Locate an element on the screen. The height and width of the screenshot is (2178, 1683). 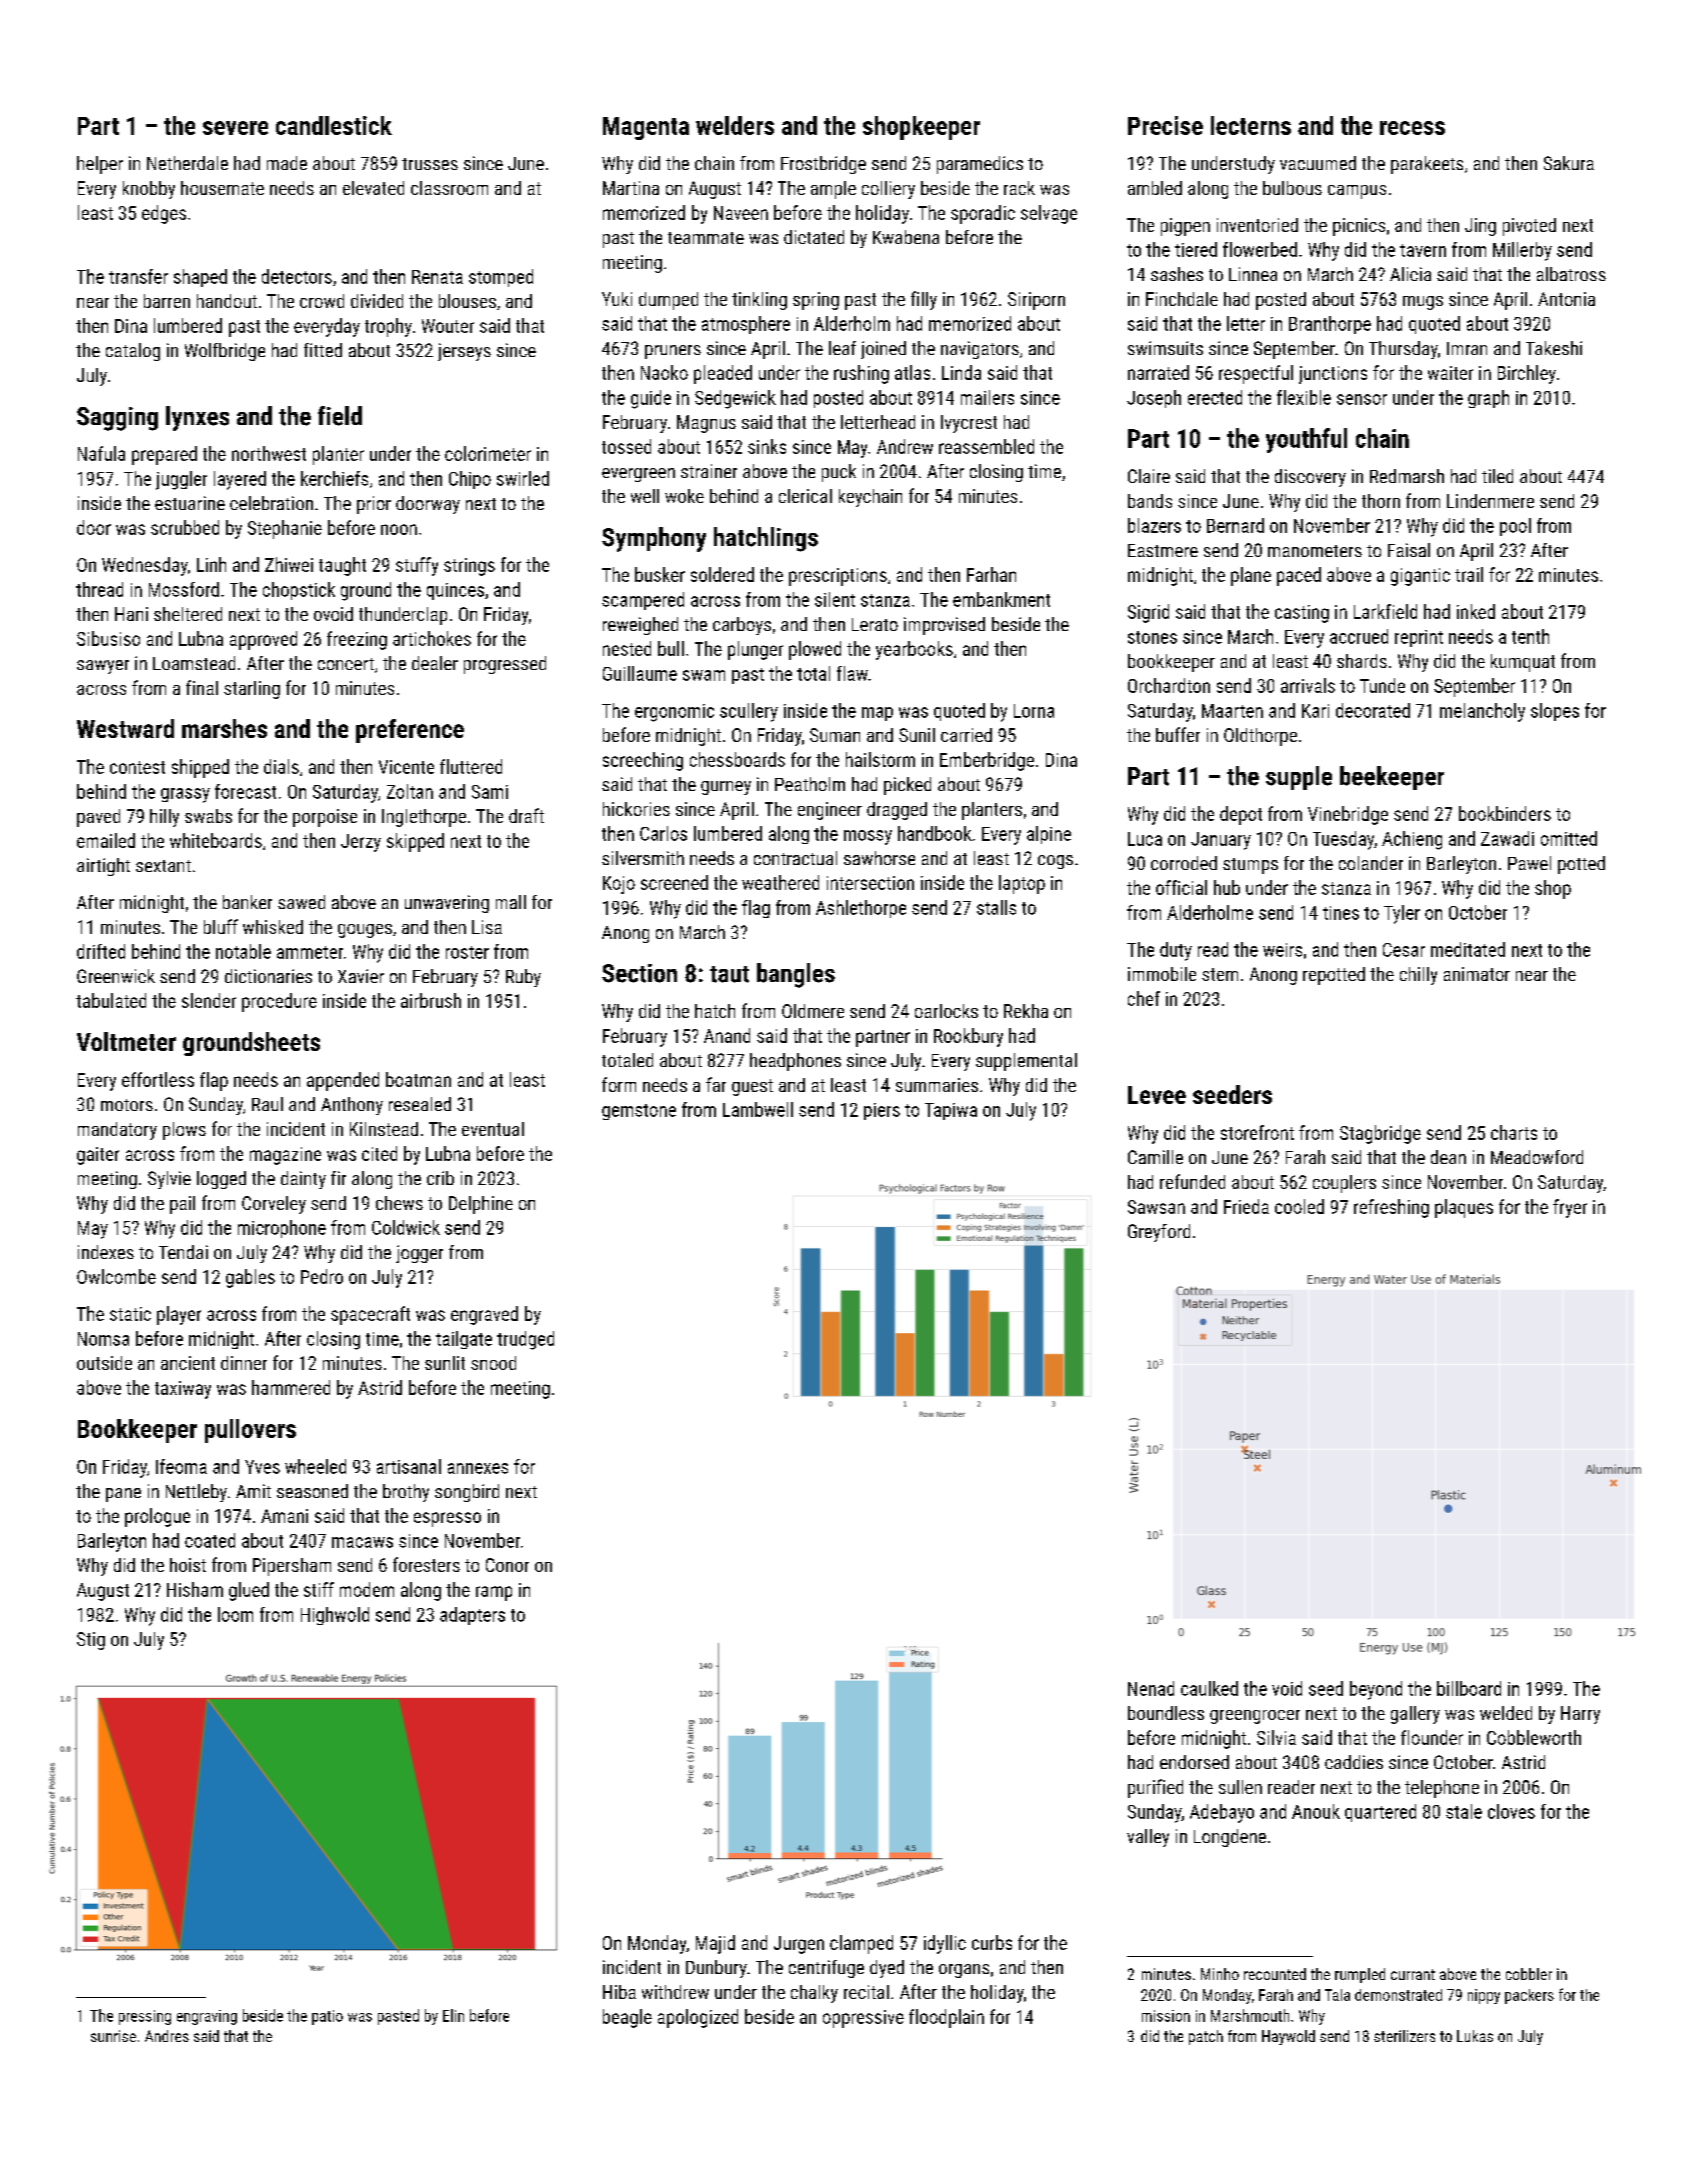
apologized is located at coordinates (698, 2018).
